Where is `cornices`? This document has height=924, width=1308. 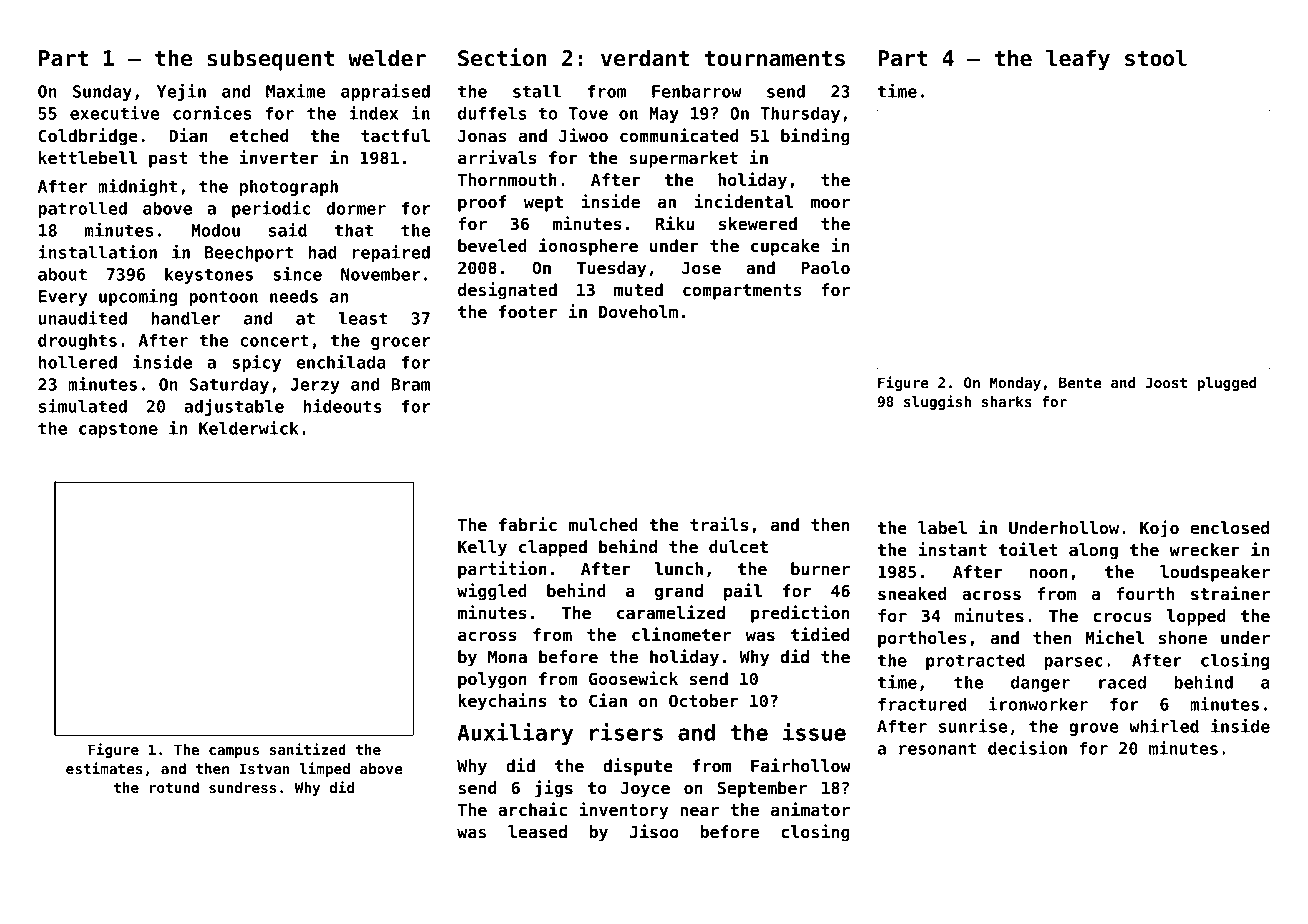 cornices is located at coordinates (212, 113).
